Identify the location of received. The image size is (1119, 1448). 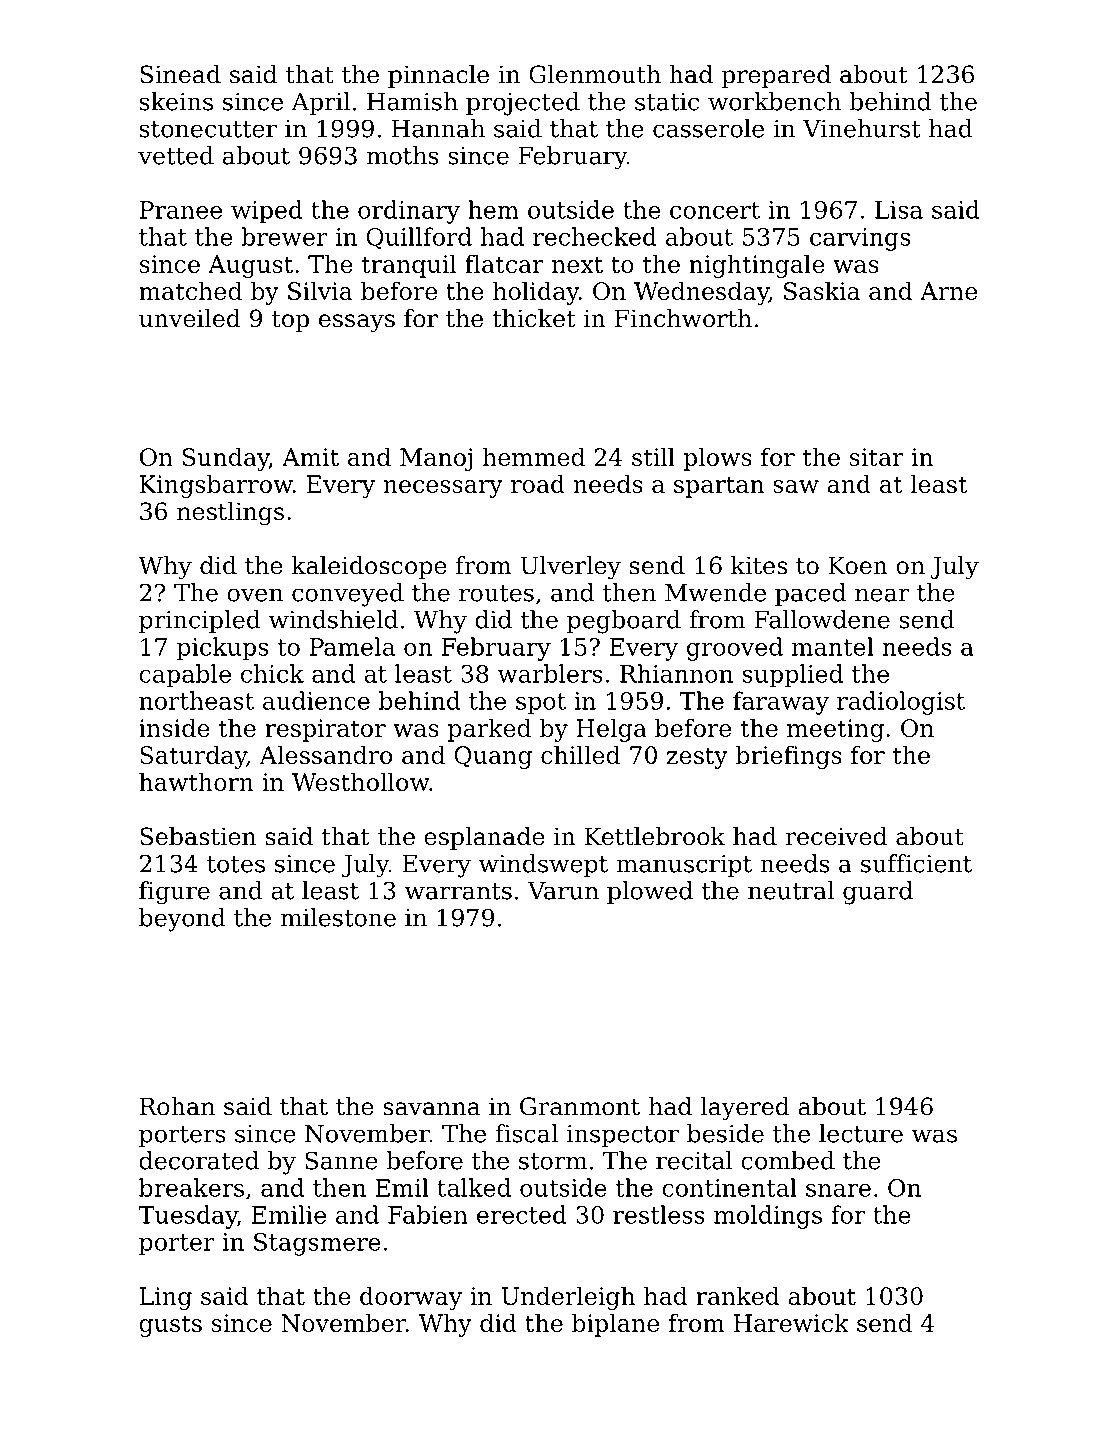
(836, 836).
